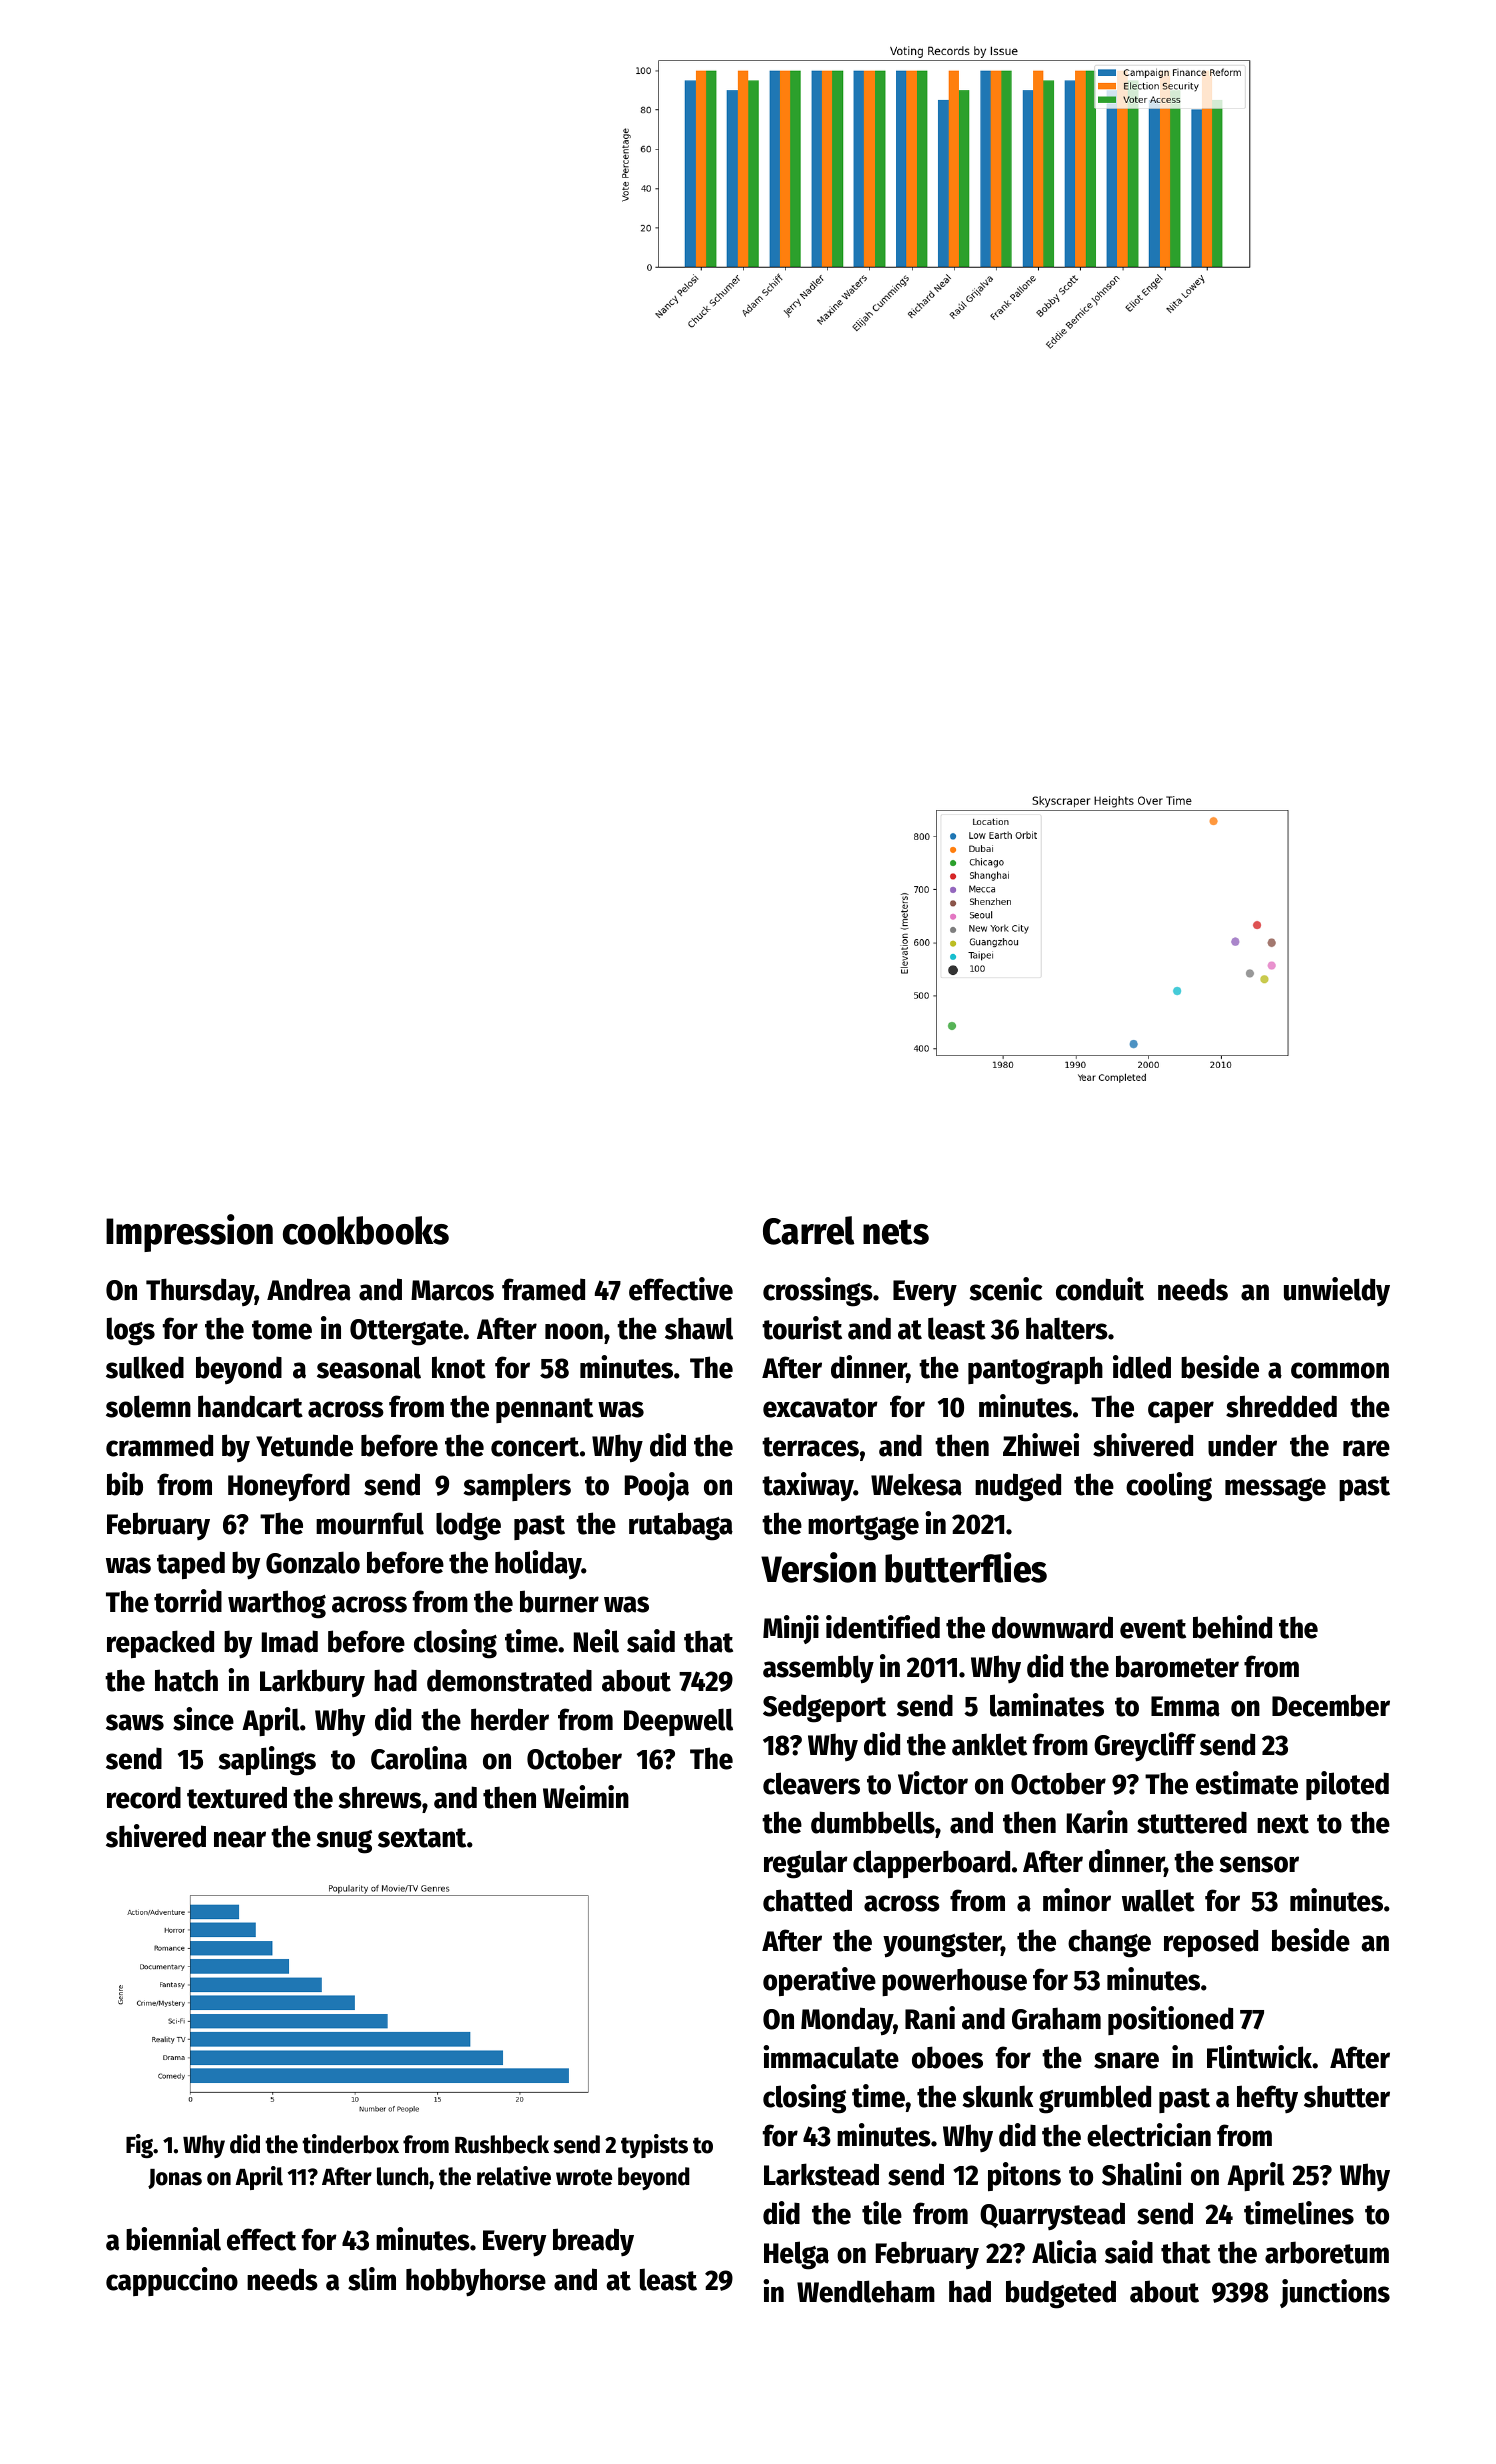 The height and width of the screenshot is (2464, 1496). Describe the element at coordinates (1109, 1943) in the screenshot. I see `change` at that location.
